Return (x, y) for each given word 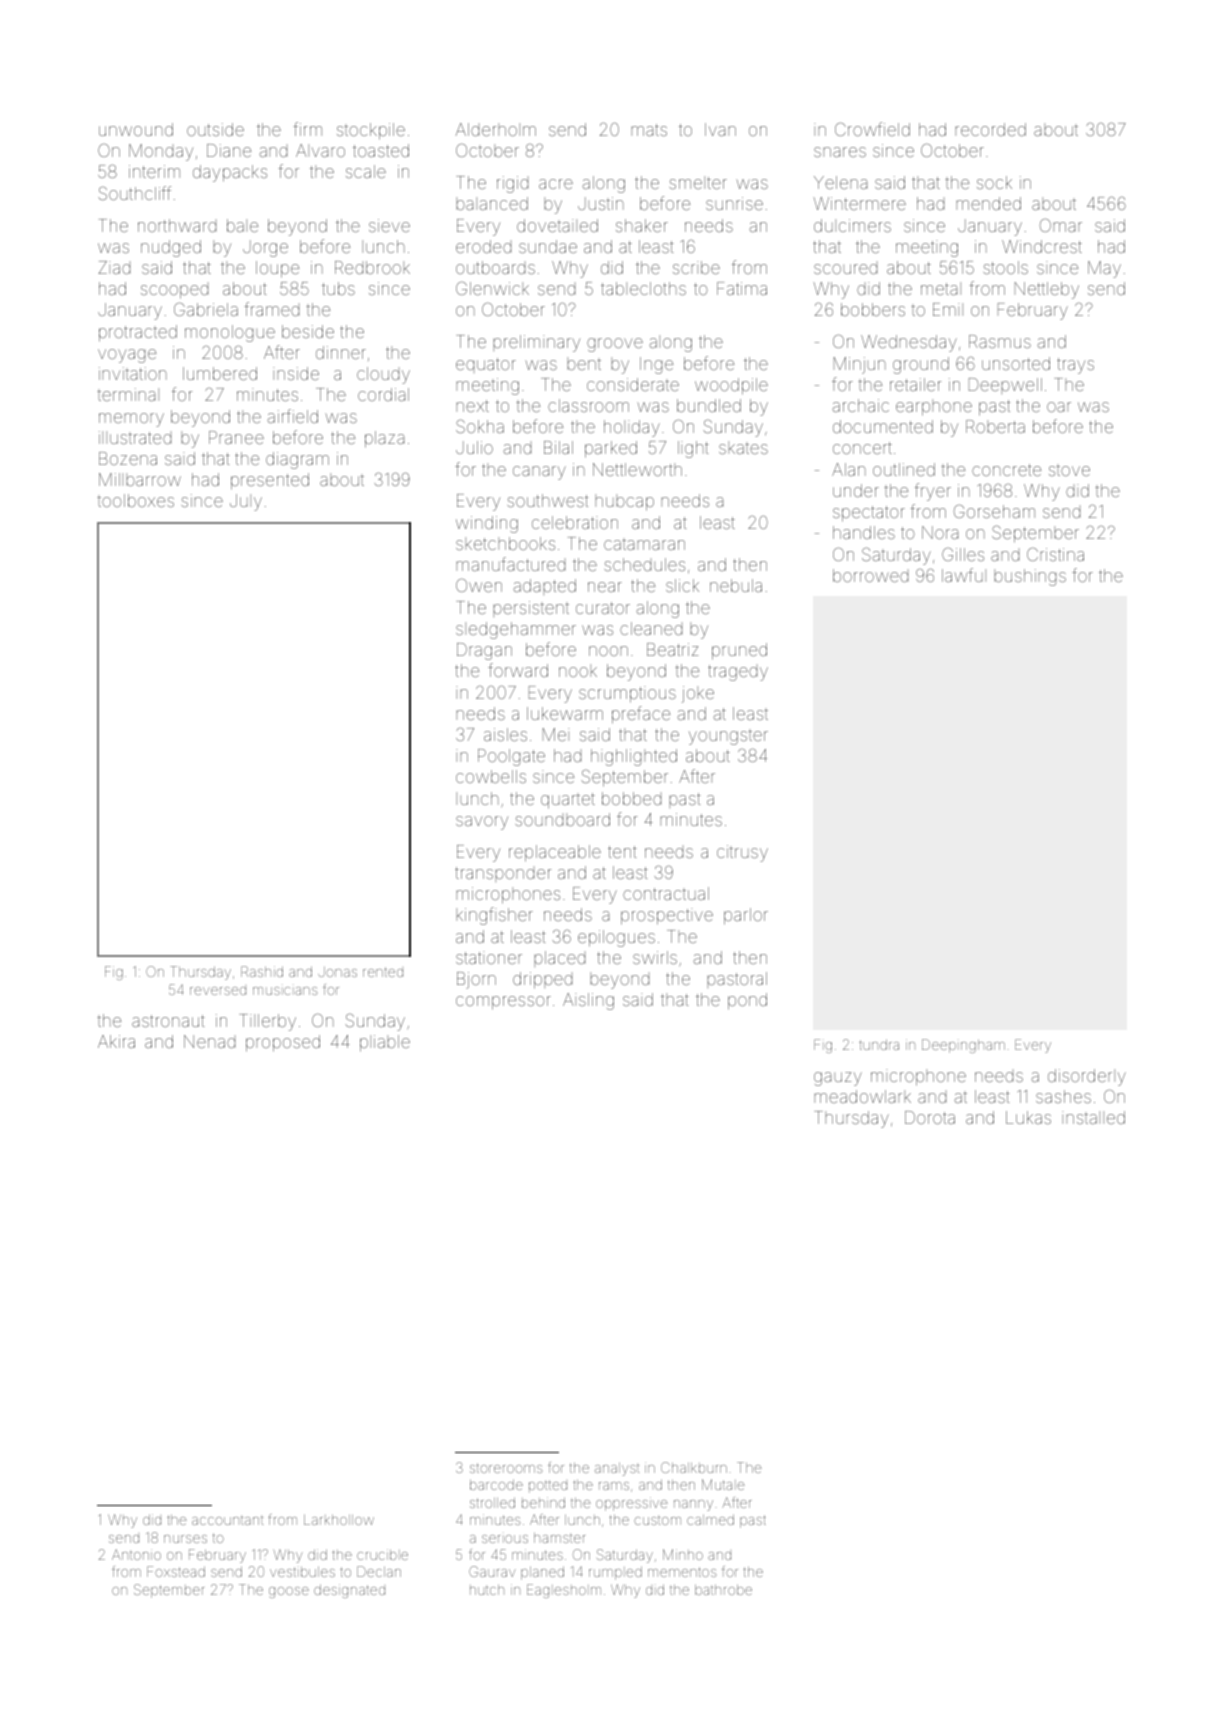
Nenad (209, 1041)
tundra (879, 1045)
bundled (709, 405)
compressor (503, 1003)
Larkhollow (339, 1520)
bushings (1030, 577)
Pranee (236, 437)
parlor (746, 916)
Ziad (114, 267)
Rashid (262, 971)
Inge (656, 365)
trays (1075, 366)
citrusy (742, 853)
